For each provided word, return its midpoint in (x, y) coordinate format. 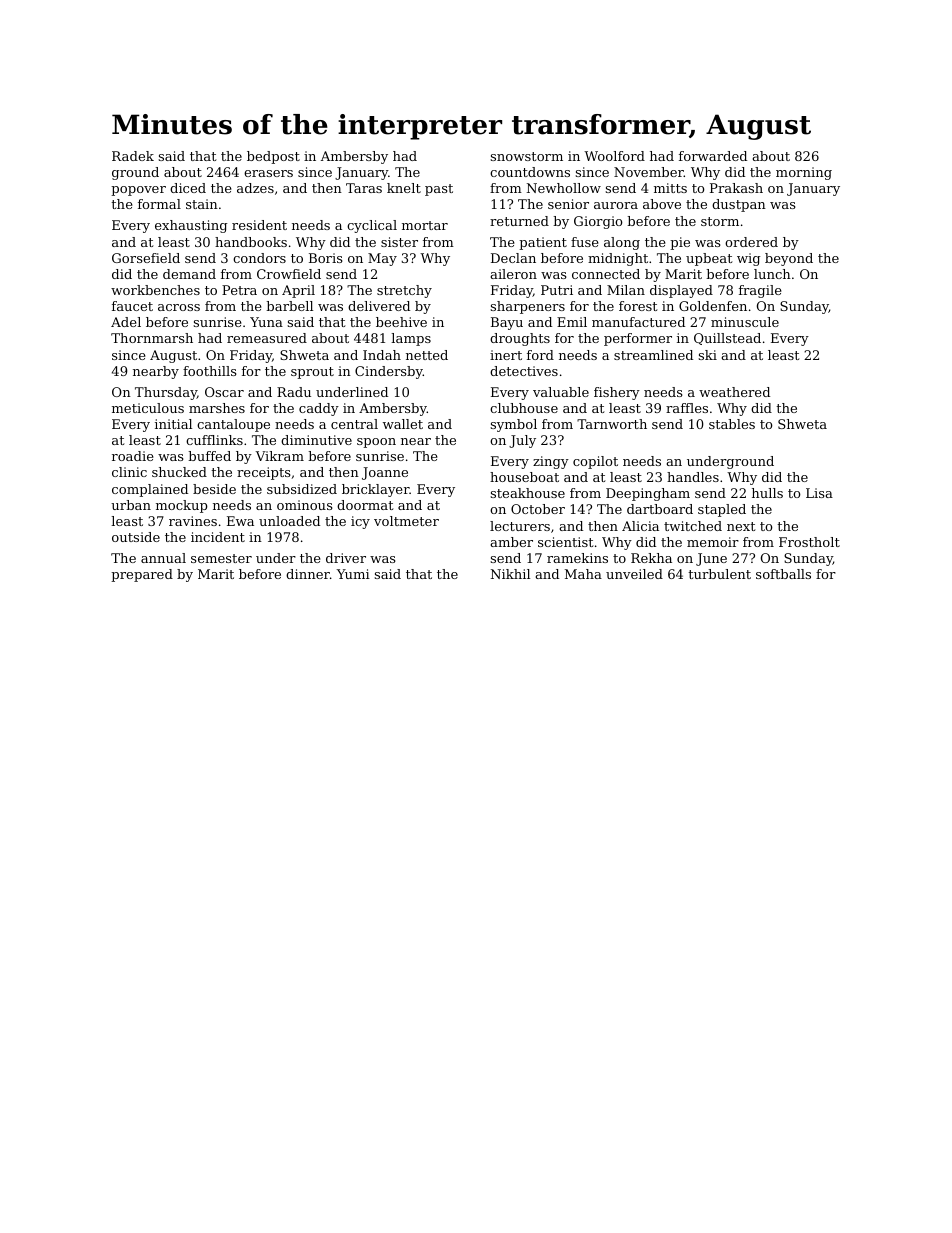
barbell (289, 306)
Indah (382, 355)
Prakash (736, 188)
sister (399, 242)
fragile (760, 291)
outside (136, 537)
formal (159, 204)
